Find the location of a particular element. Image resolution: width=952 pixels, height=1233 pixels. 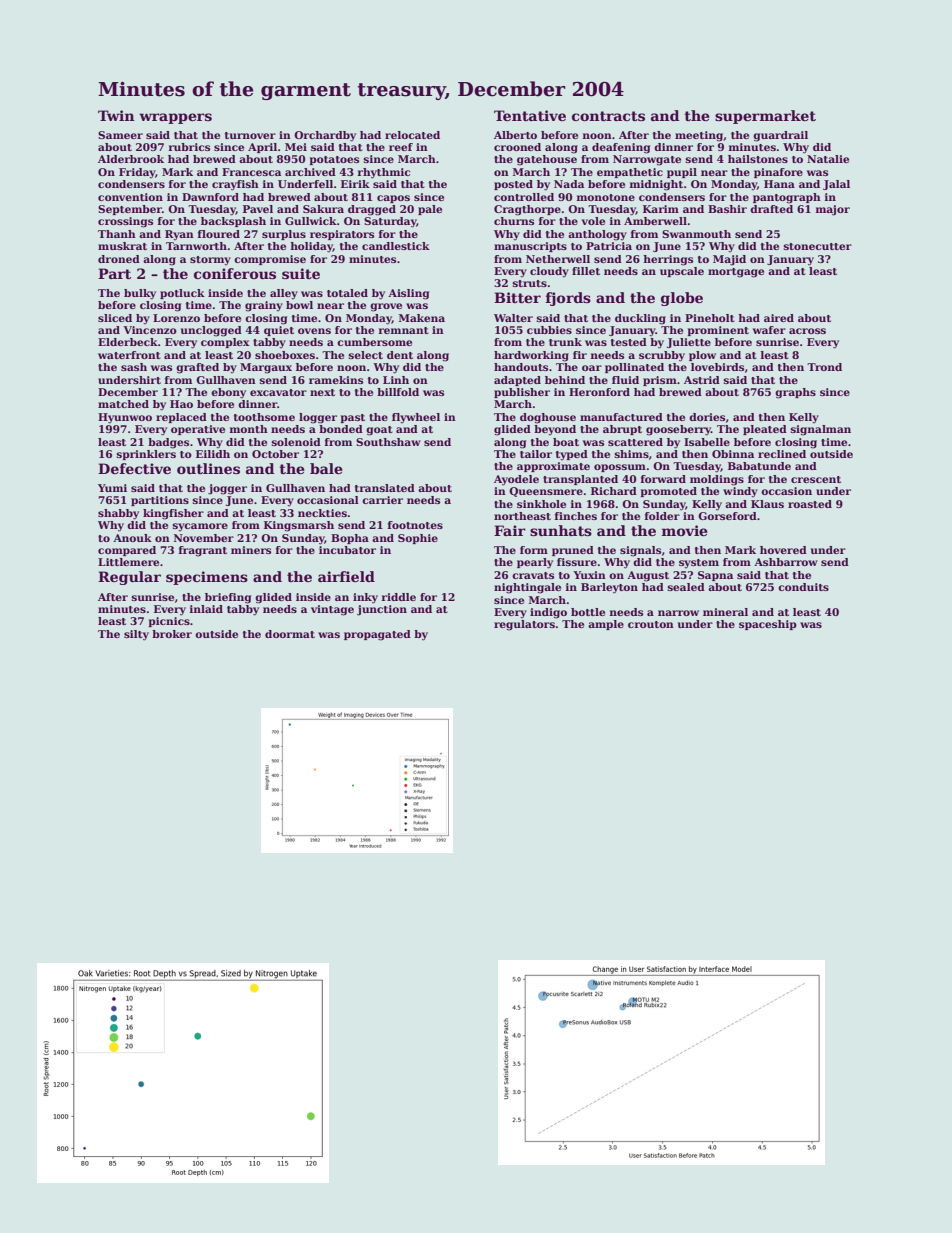

Eirik is located at coordinates (355, 184).
